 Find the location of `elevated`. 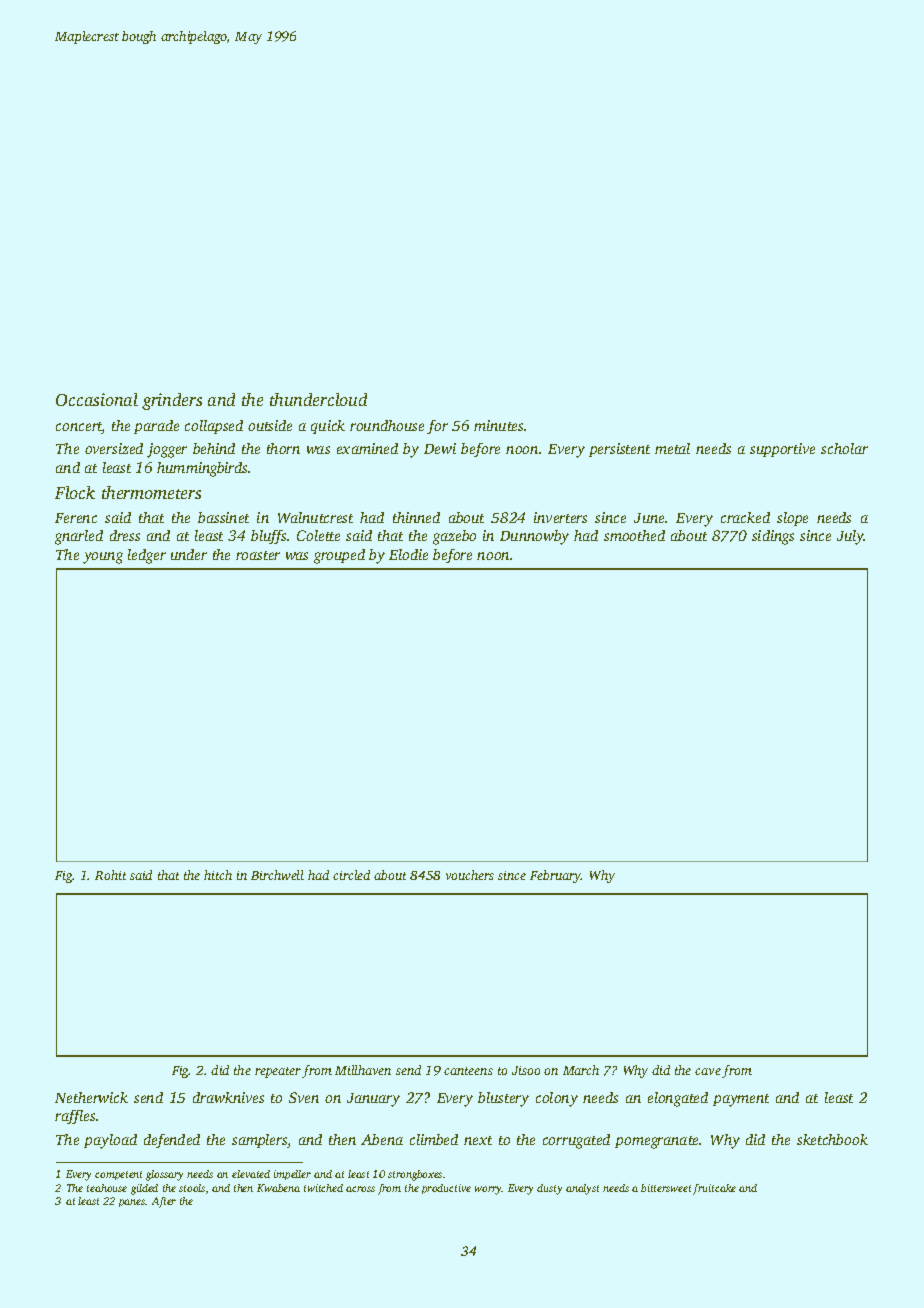

elevated is located at coordinates (251, 1174).
